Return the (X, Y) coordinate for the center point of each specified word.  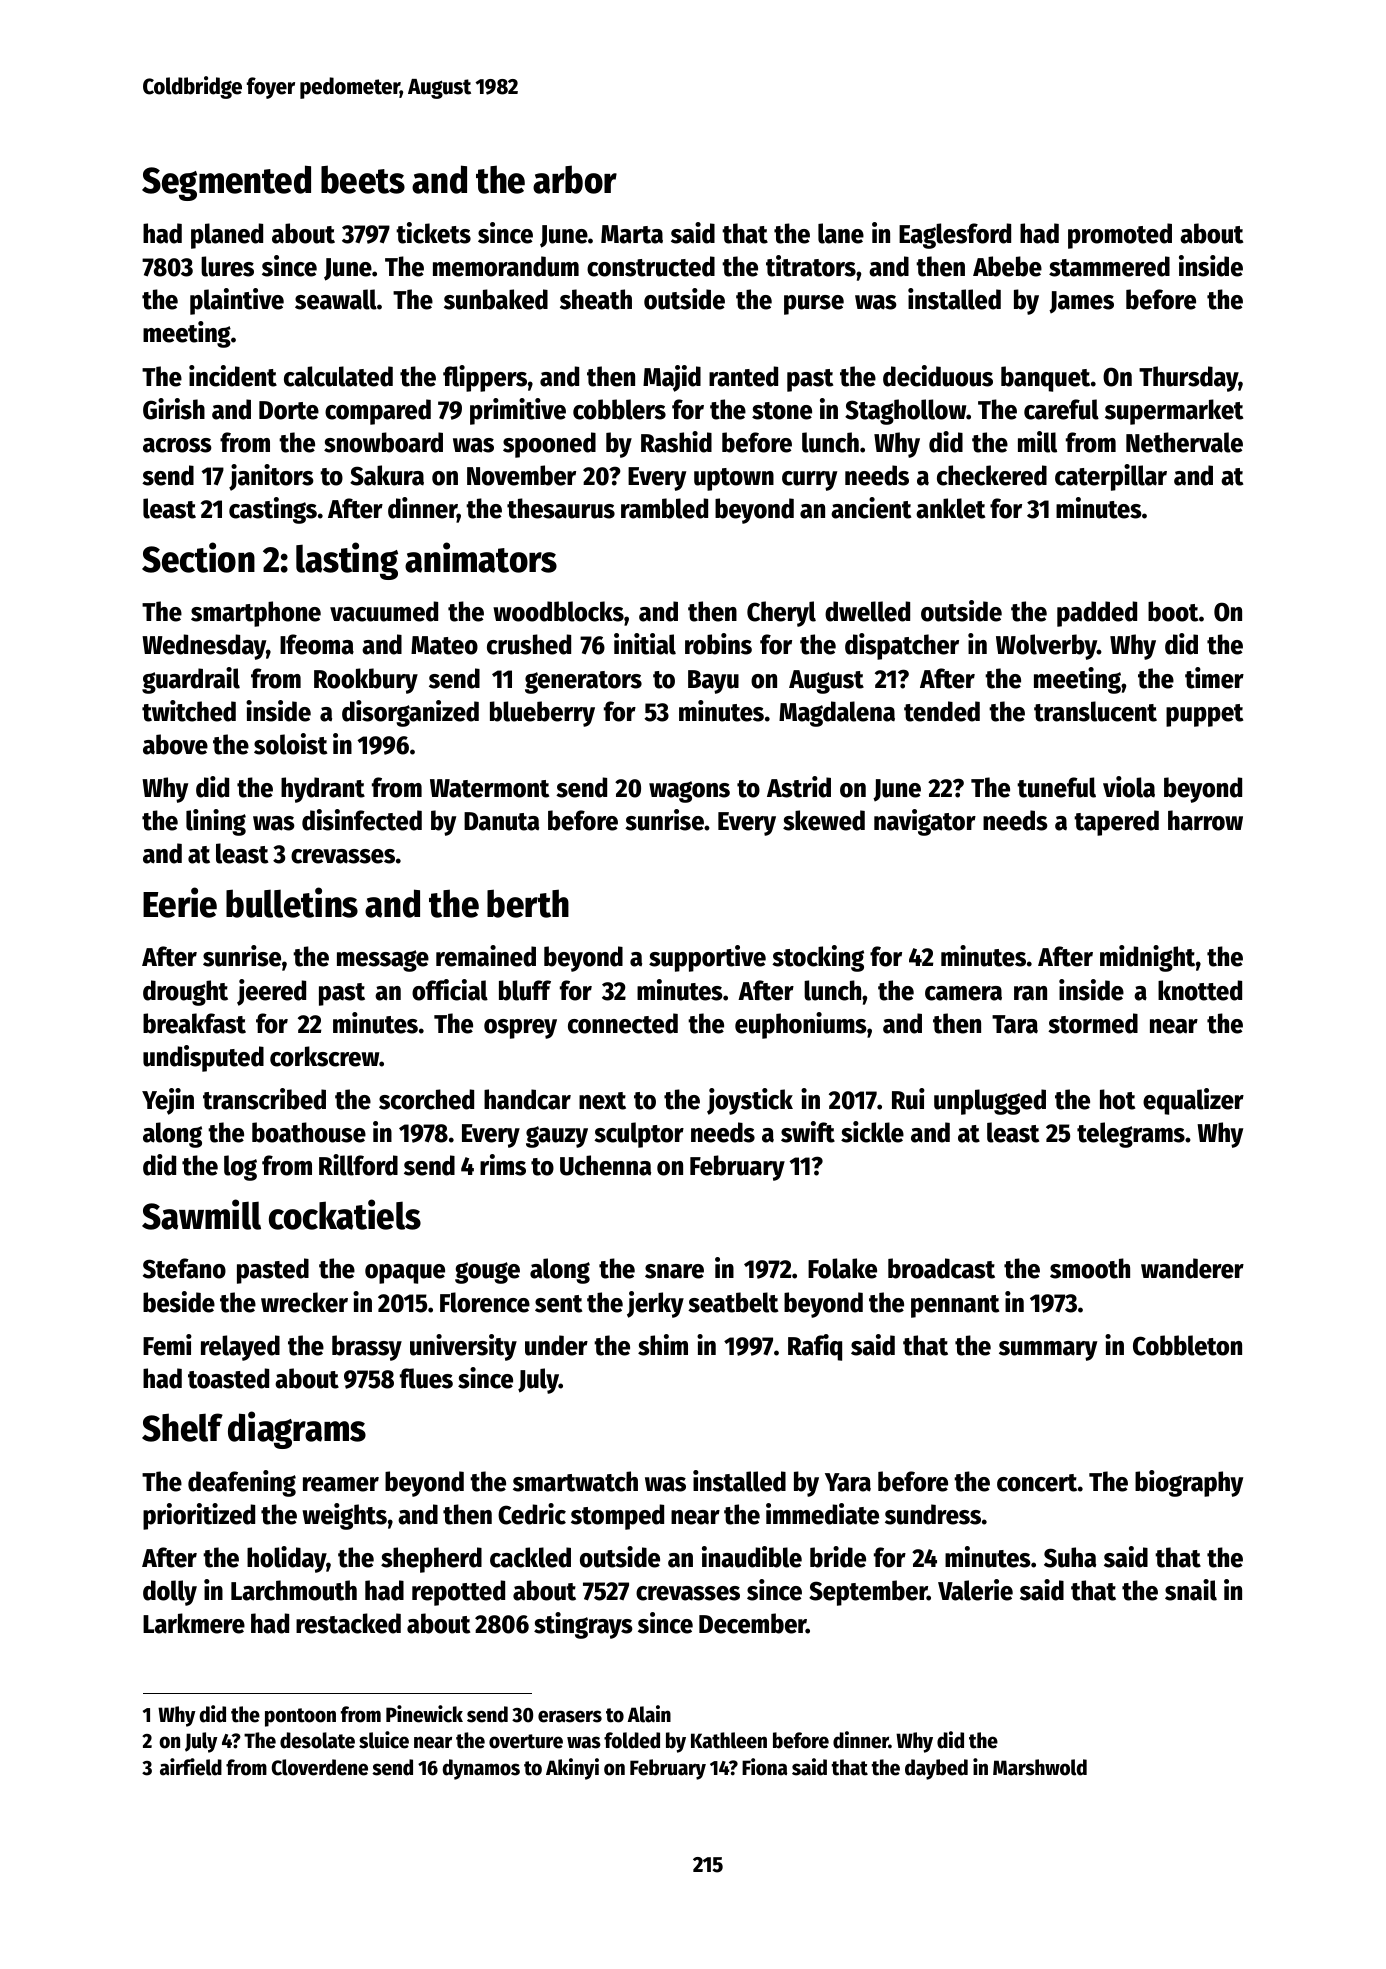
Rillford (358, 1165)
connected (623, 1023)
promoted (1120, 236)
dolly (170, 1593)
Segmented (226, 183)
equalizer (1193, 1101)
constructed (651, 266)
